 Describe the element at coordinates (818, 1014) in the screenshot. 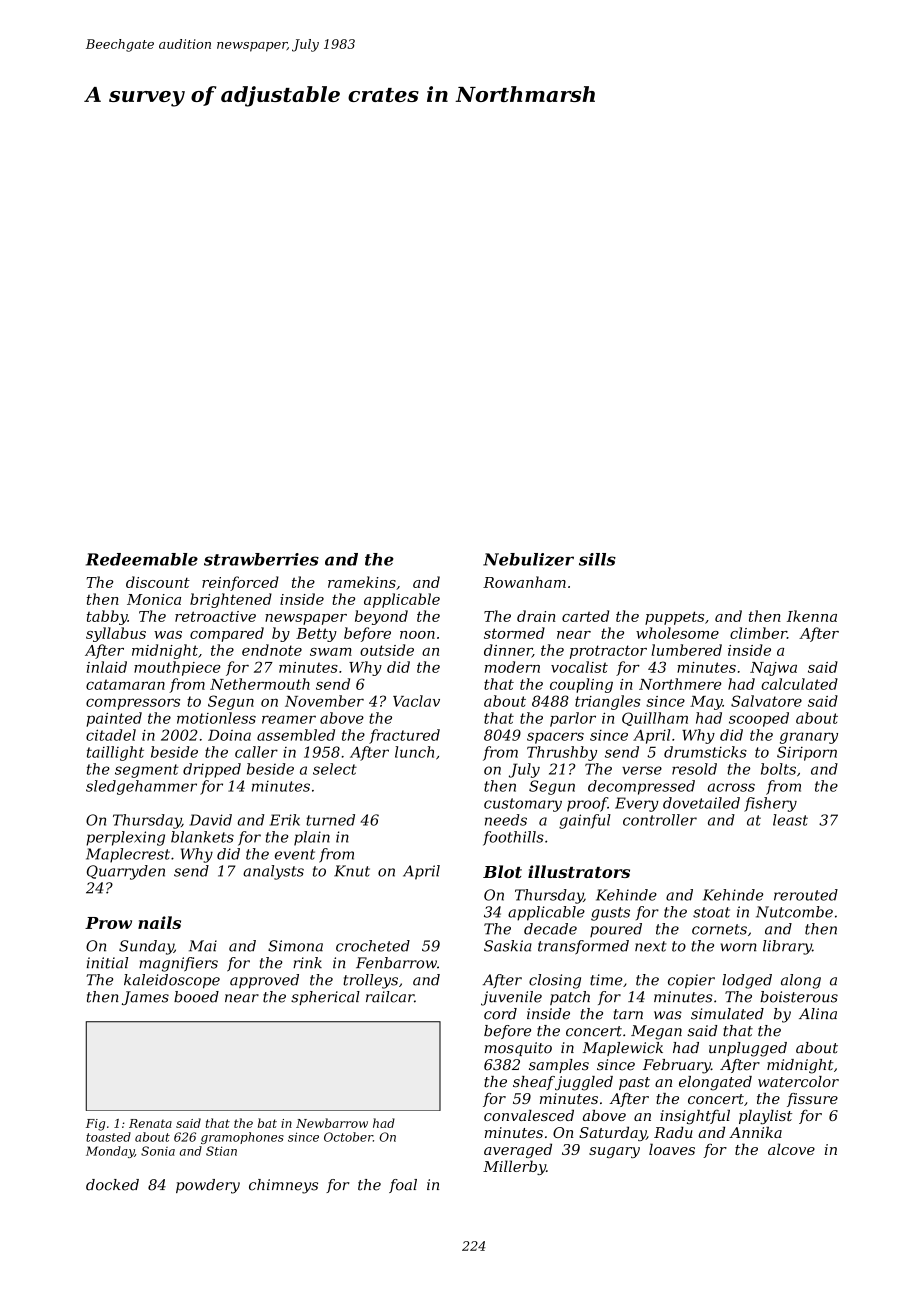

I see `Alina` at that location.
